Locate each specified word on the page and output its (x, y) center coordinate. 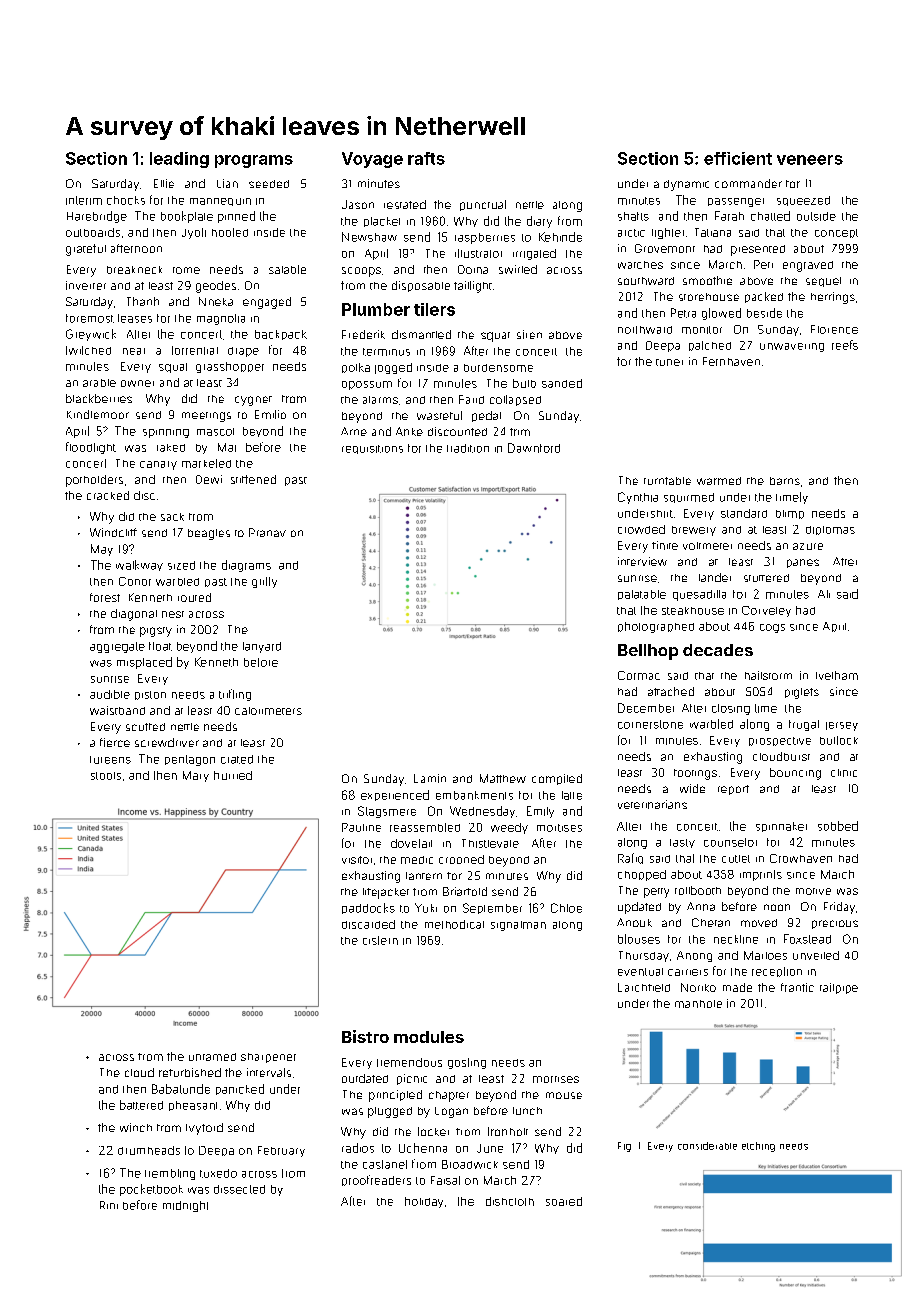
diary (539, 222)
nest (173, 614)
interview (642, 561)
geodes (216, 287)
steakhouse (693, 611)
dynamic (686, 185)
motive (813, 891)
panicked (240, 1089)
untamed (212, 1057)
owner (137, 383)
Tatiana (713, 232)
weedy (509, 828)
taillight (473, 287)
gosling (467, 1063)
